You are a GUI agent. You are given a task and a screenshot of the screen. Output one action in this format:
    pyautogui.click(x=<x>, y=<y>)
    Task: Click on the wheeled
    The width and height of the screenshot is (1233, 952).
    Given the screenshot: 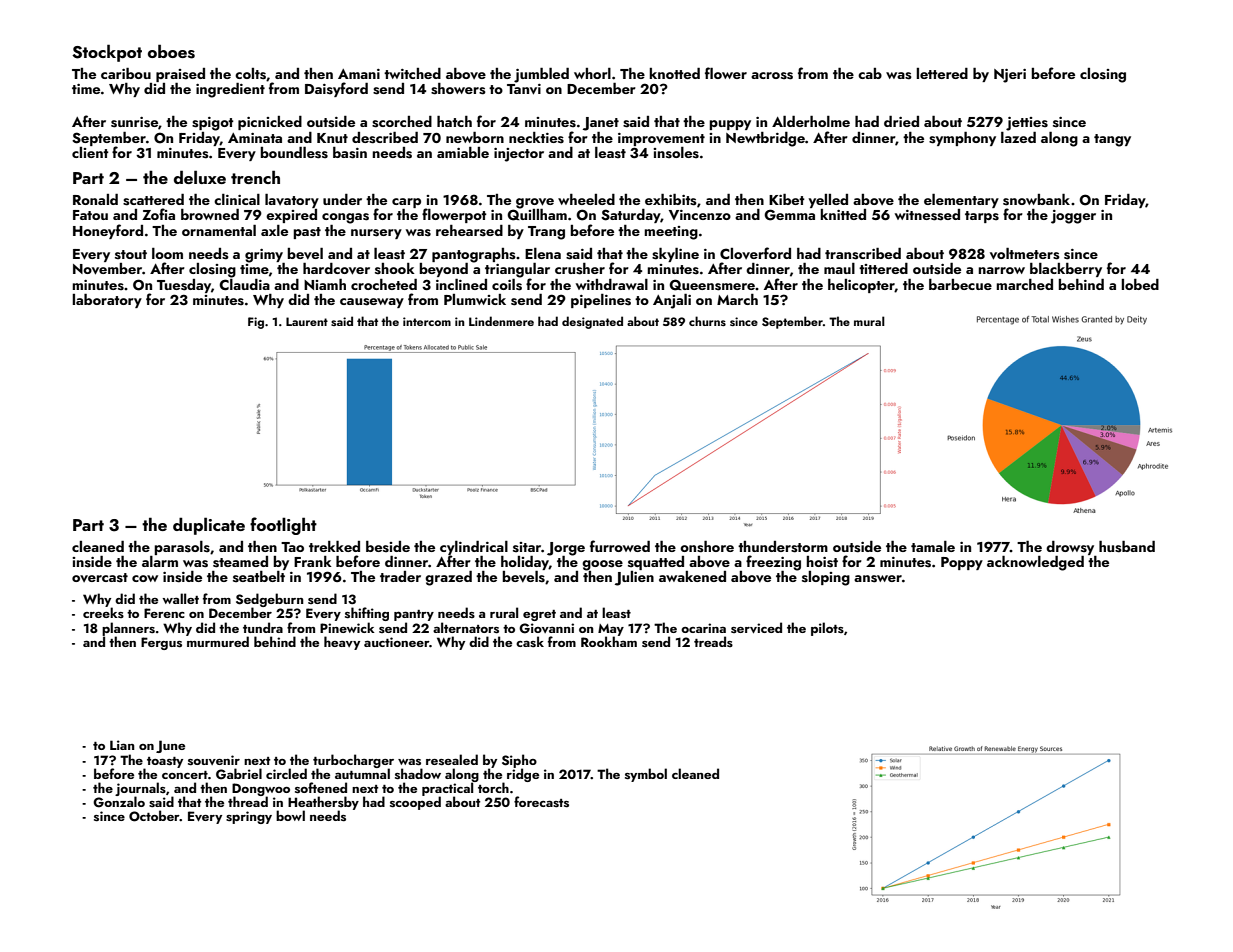 What is the action you would take?
    pyautogui.click(x=586, y=199)
